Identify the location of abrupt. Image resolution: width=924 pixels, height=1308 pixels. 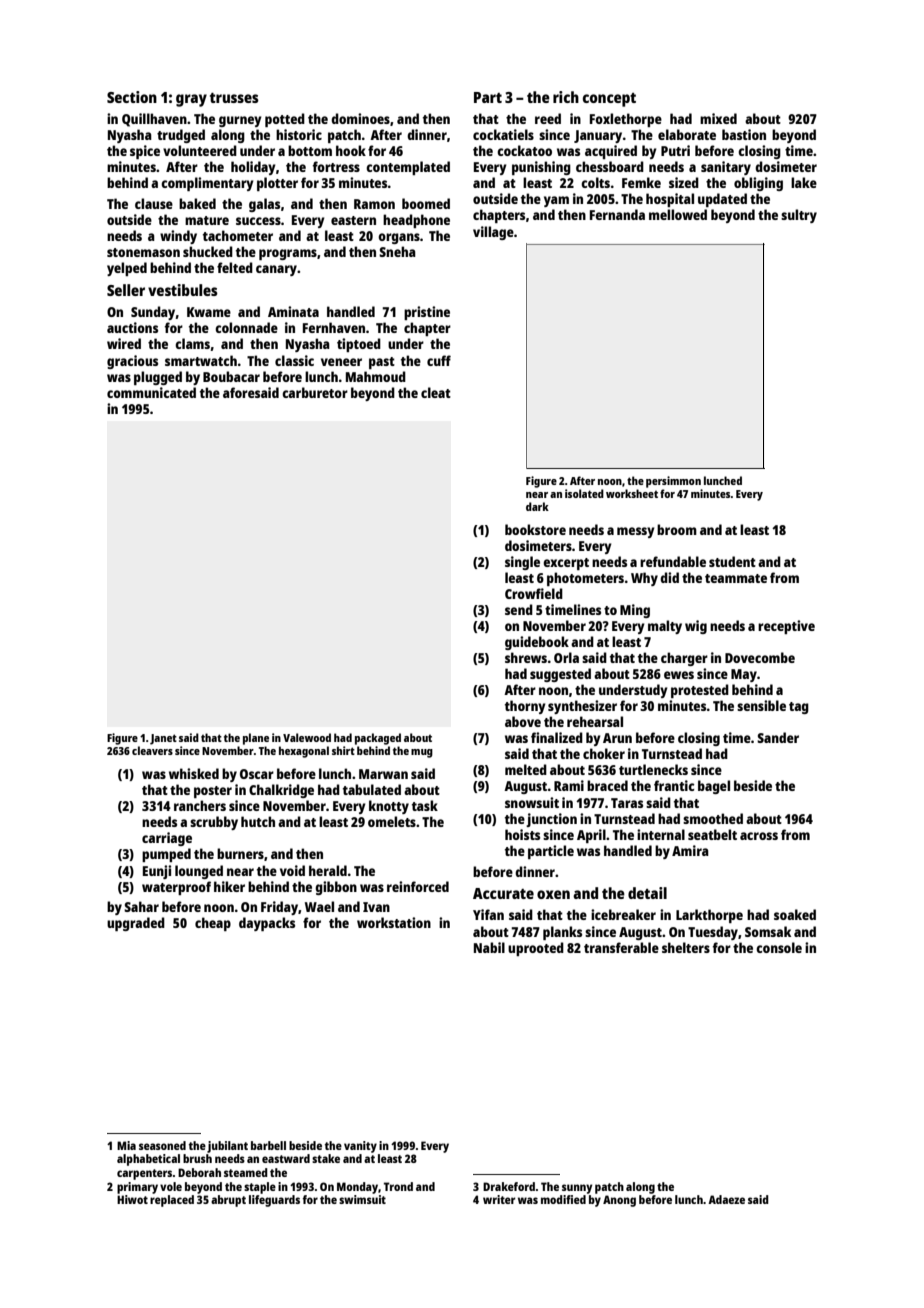
(228, 1201).
